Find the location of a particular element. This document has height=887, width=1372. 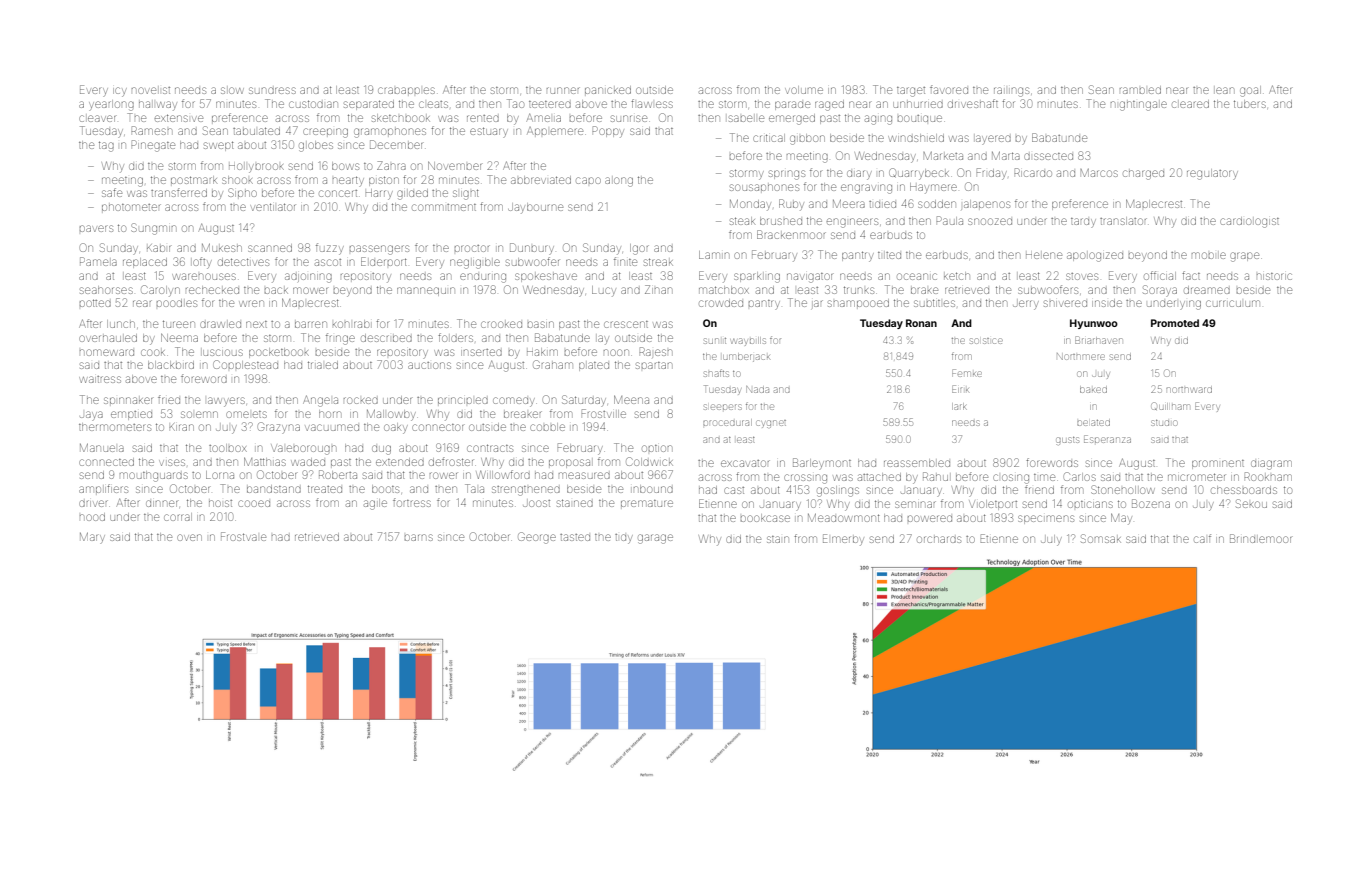

lean is located at coordinates (1224, 90).
